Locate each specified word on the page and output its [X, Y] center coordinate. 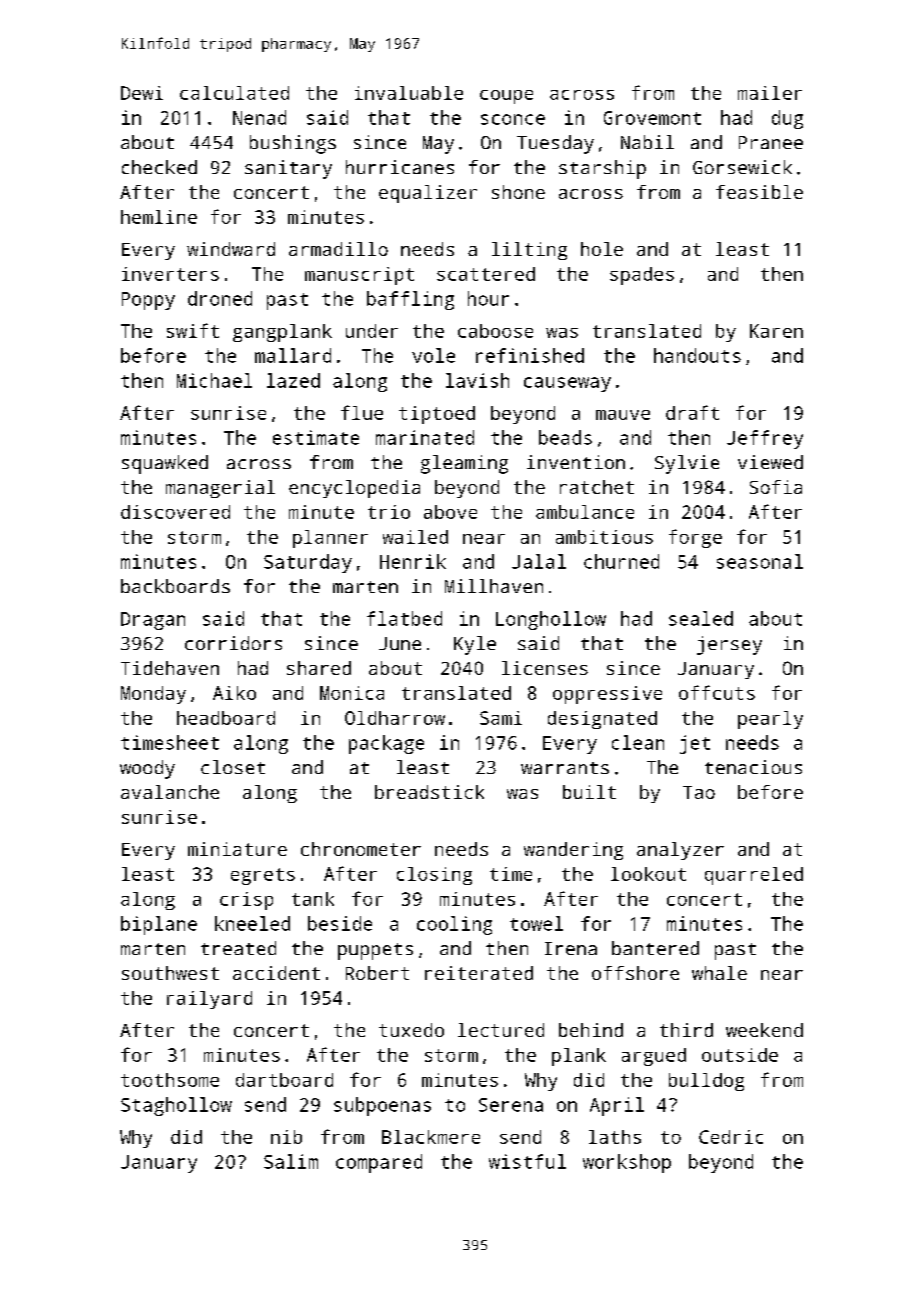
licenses [545, 668]
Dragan [153, 621]
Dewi [142, 93]
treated [238, 948]
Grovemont [652, 118]
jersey [729, 645]
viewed [770, 462]
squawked [165, 464]
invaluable [409, 93]
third [686, 1030]
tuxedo [411, 1030]
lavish [477, 380]
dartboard [284, 1080]
